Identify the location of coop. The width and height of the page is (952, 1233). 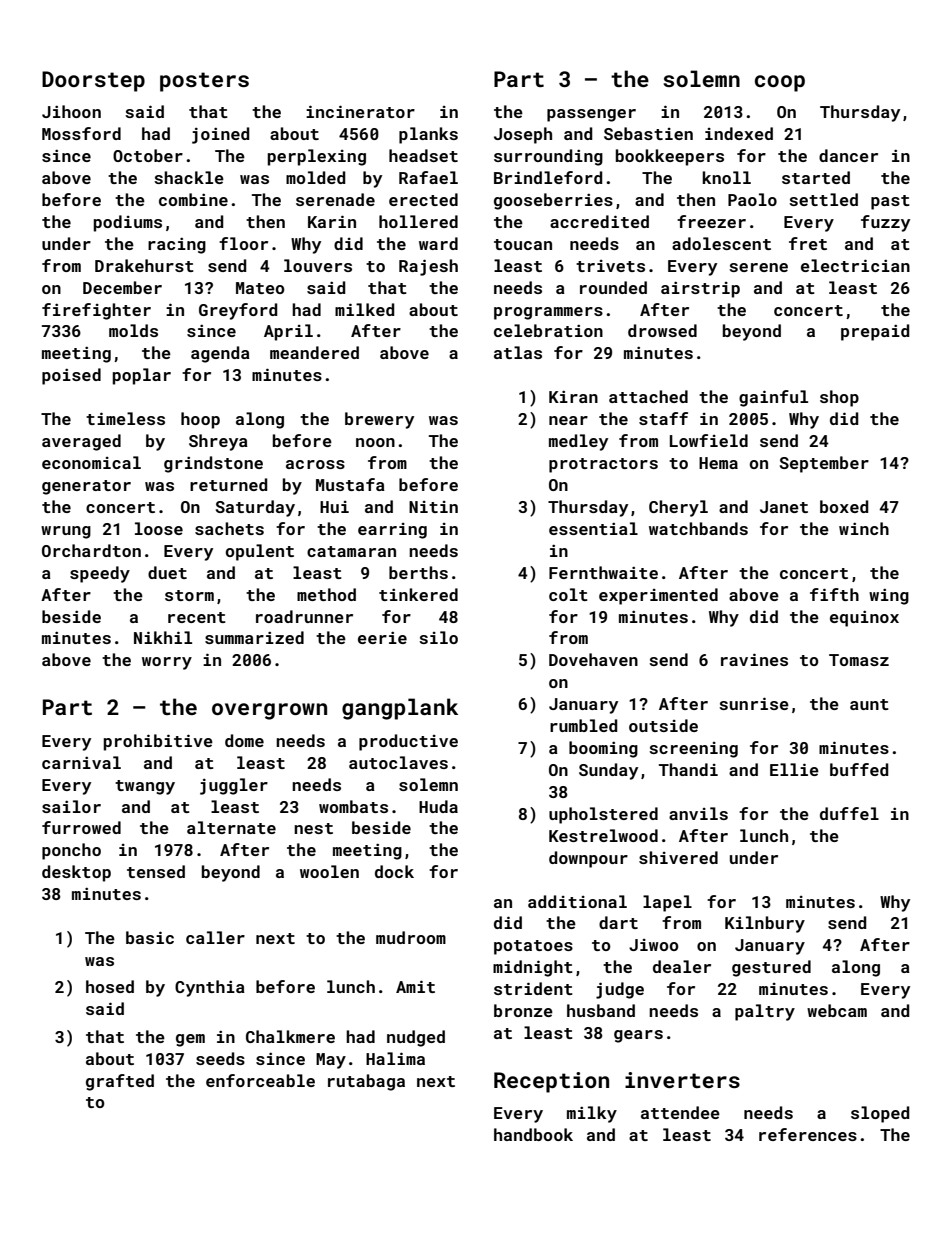
(780, 83).
